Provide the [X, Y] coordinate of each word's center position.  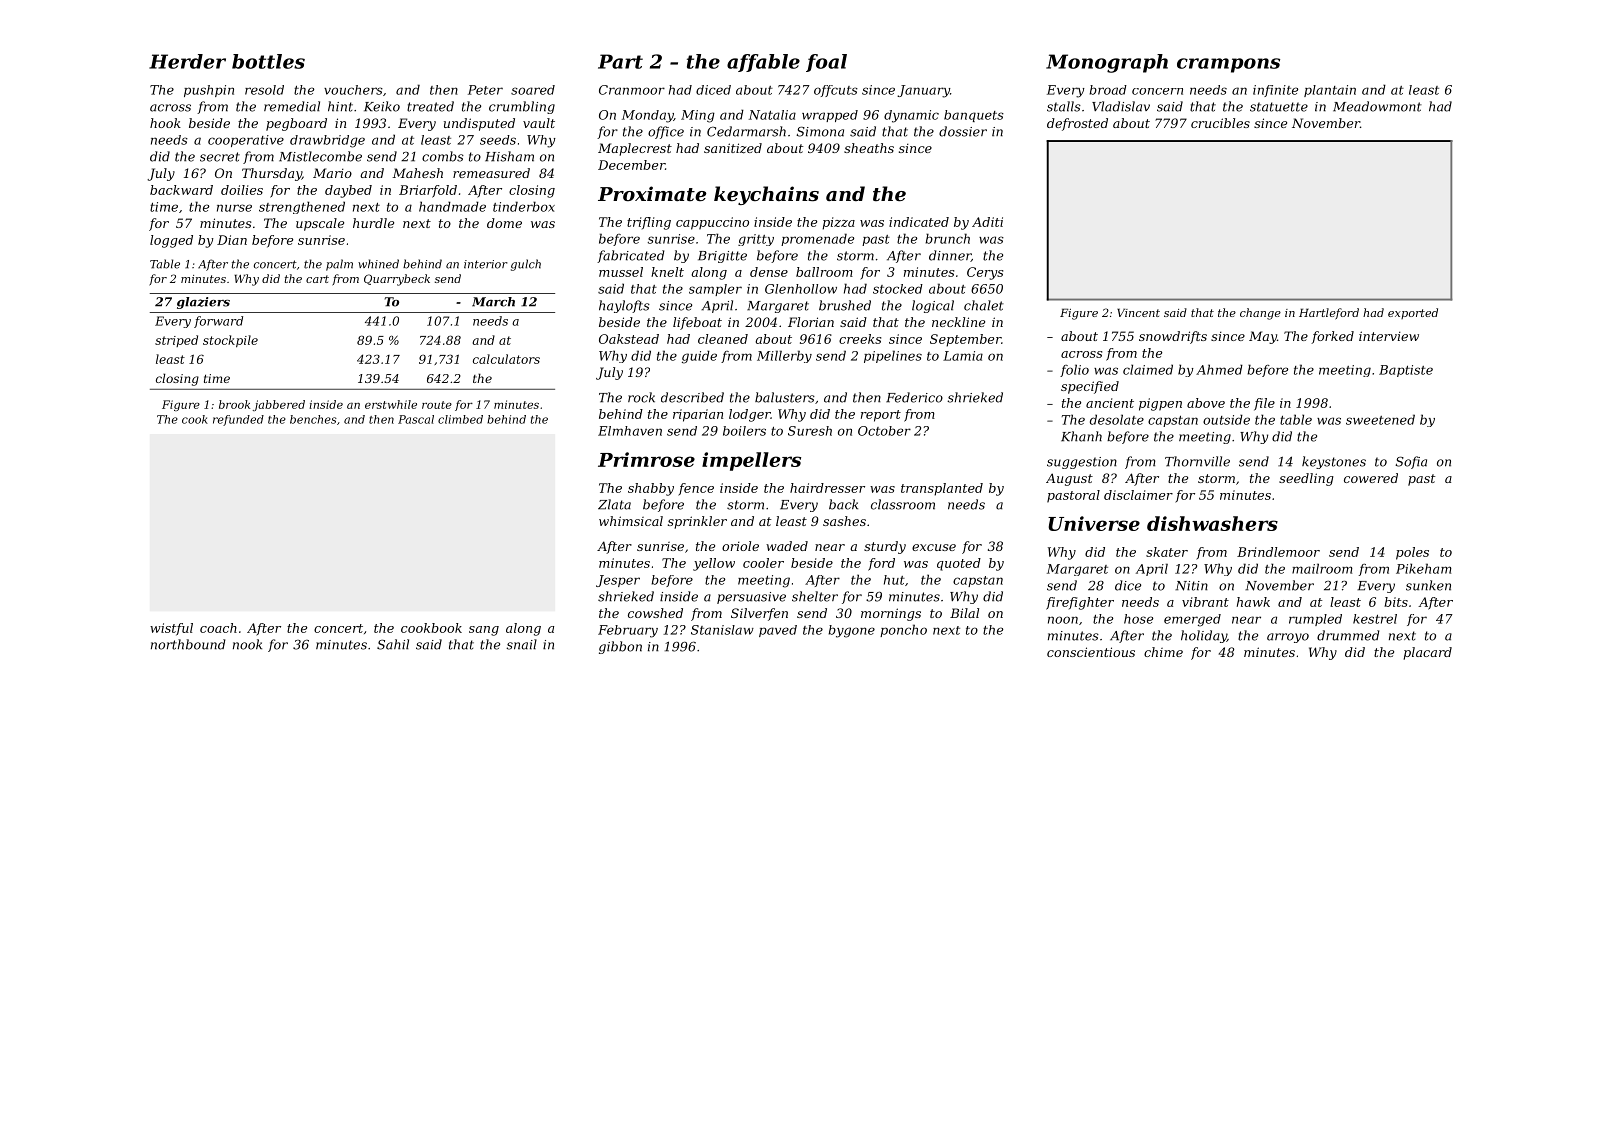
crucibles [1220, 123]
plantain [1330, 91]
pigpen [1160, 404]
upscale [320, 224]
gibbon [620, 647]
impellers [751, 461]
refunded [238, 420]
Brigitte [722, 257]
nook [247, 644]
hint [340, 106]
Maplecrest [635, 149]
